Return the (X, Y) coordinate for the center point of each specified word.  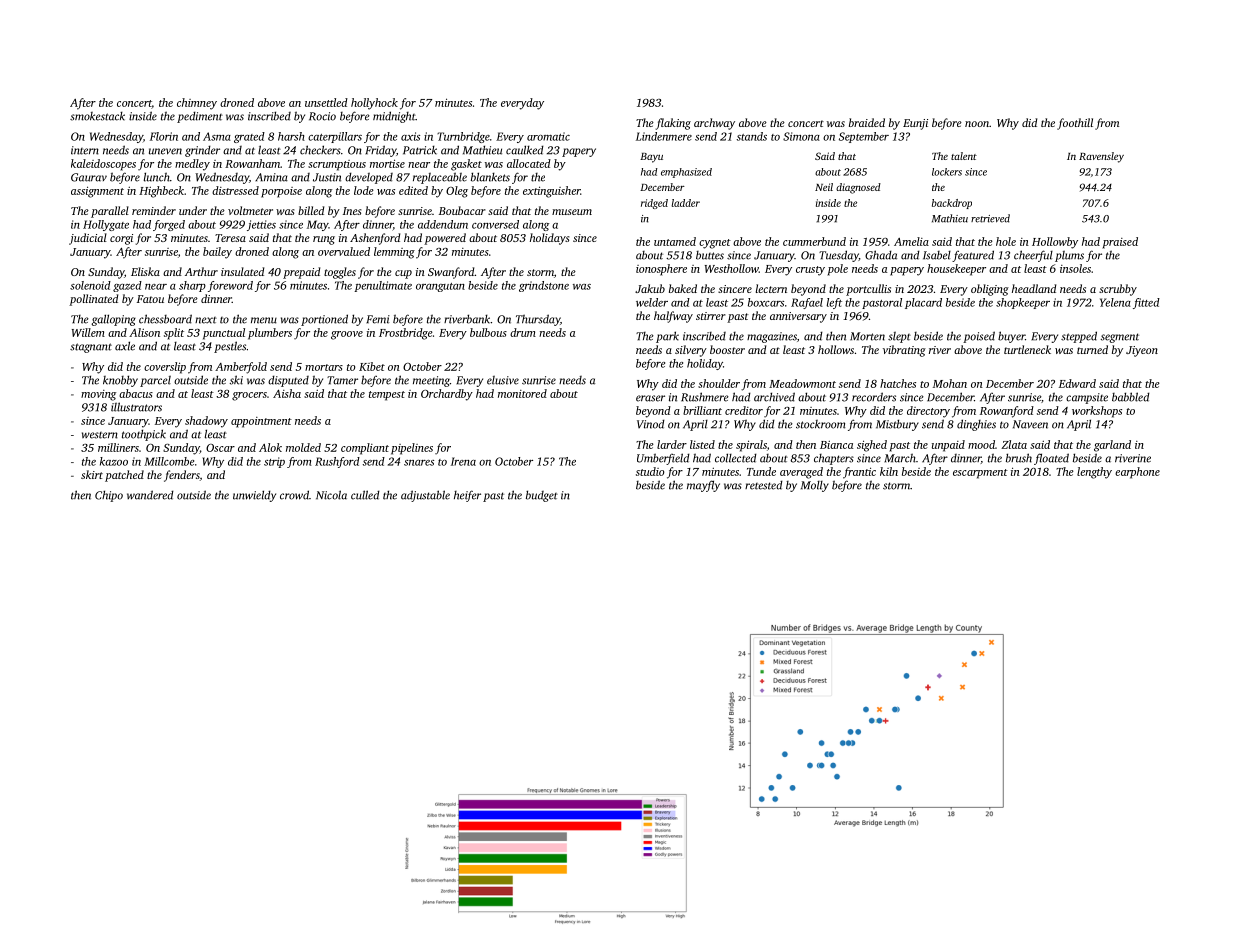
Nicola (331, 495)
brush (1019, 458)
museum (572, 212)
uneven (165, 151)
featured (973, 256)
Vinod (651, 424)
